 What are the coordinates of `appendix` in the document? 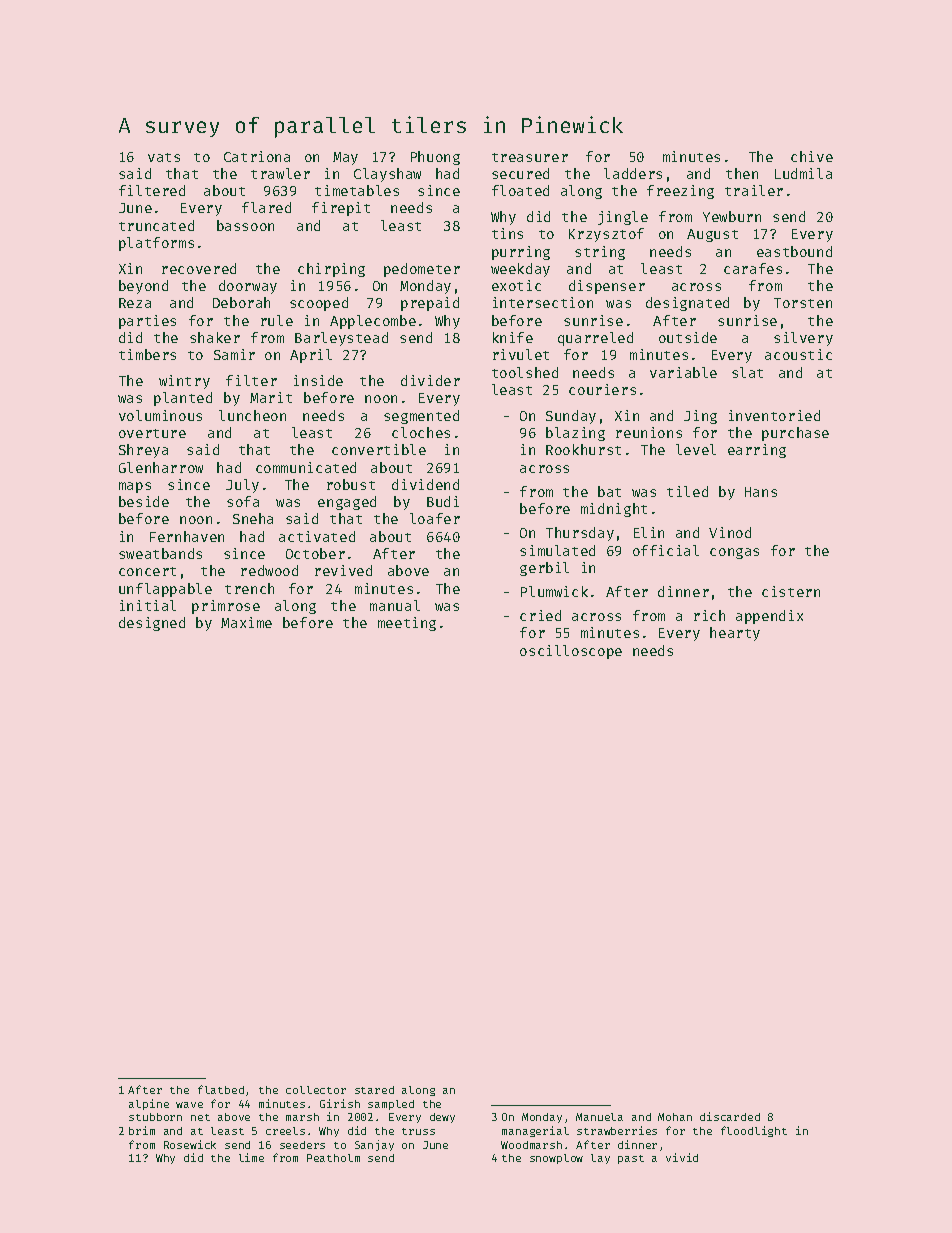 It's located at (769, 617).
